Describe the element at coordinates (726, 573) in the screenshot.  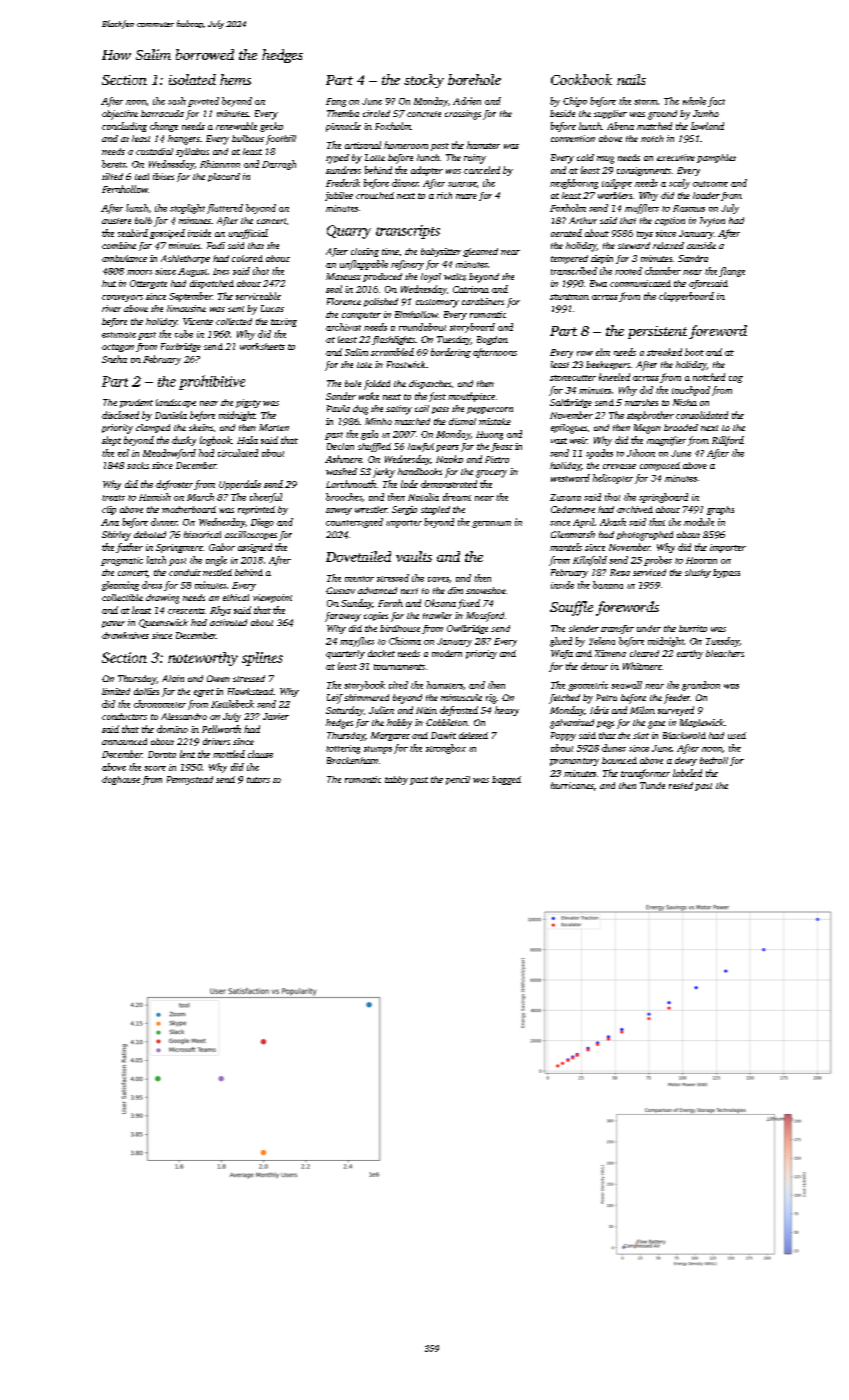
I see `bypass` at that location.
